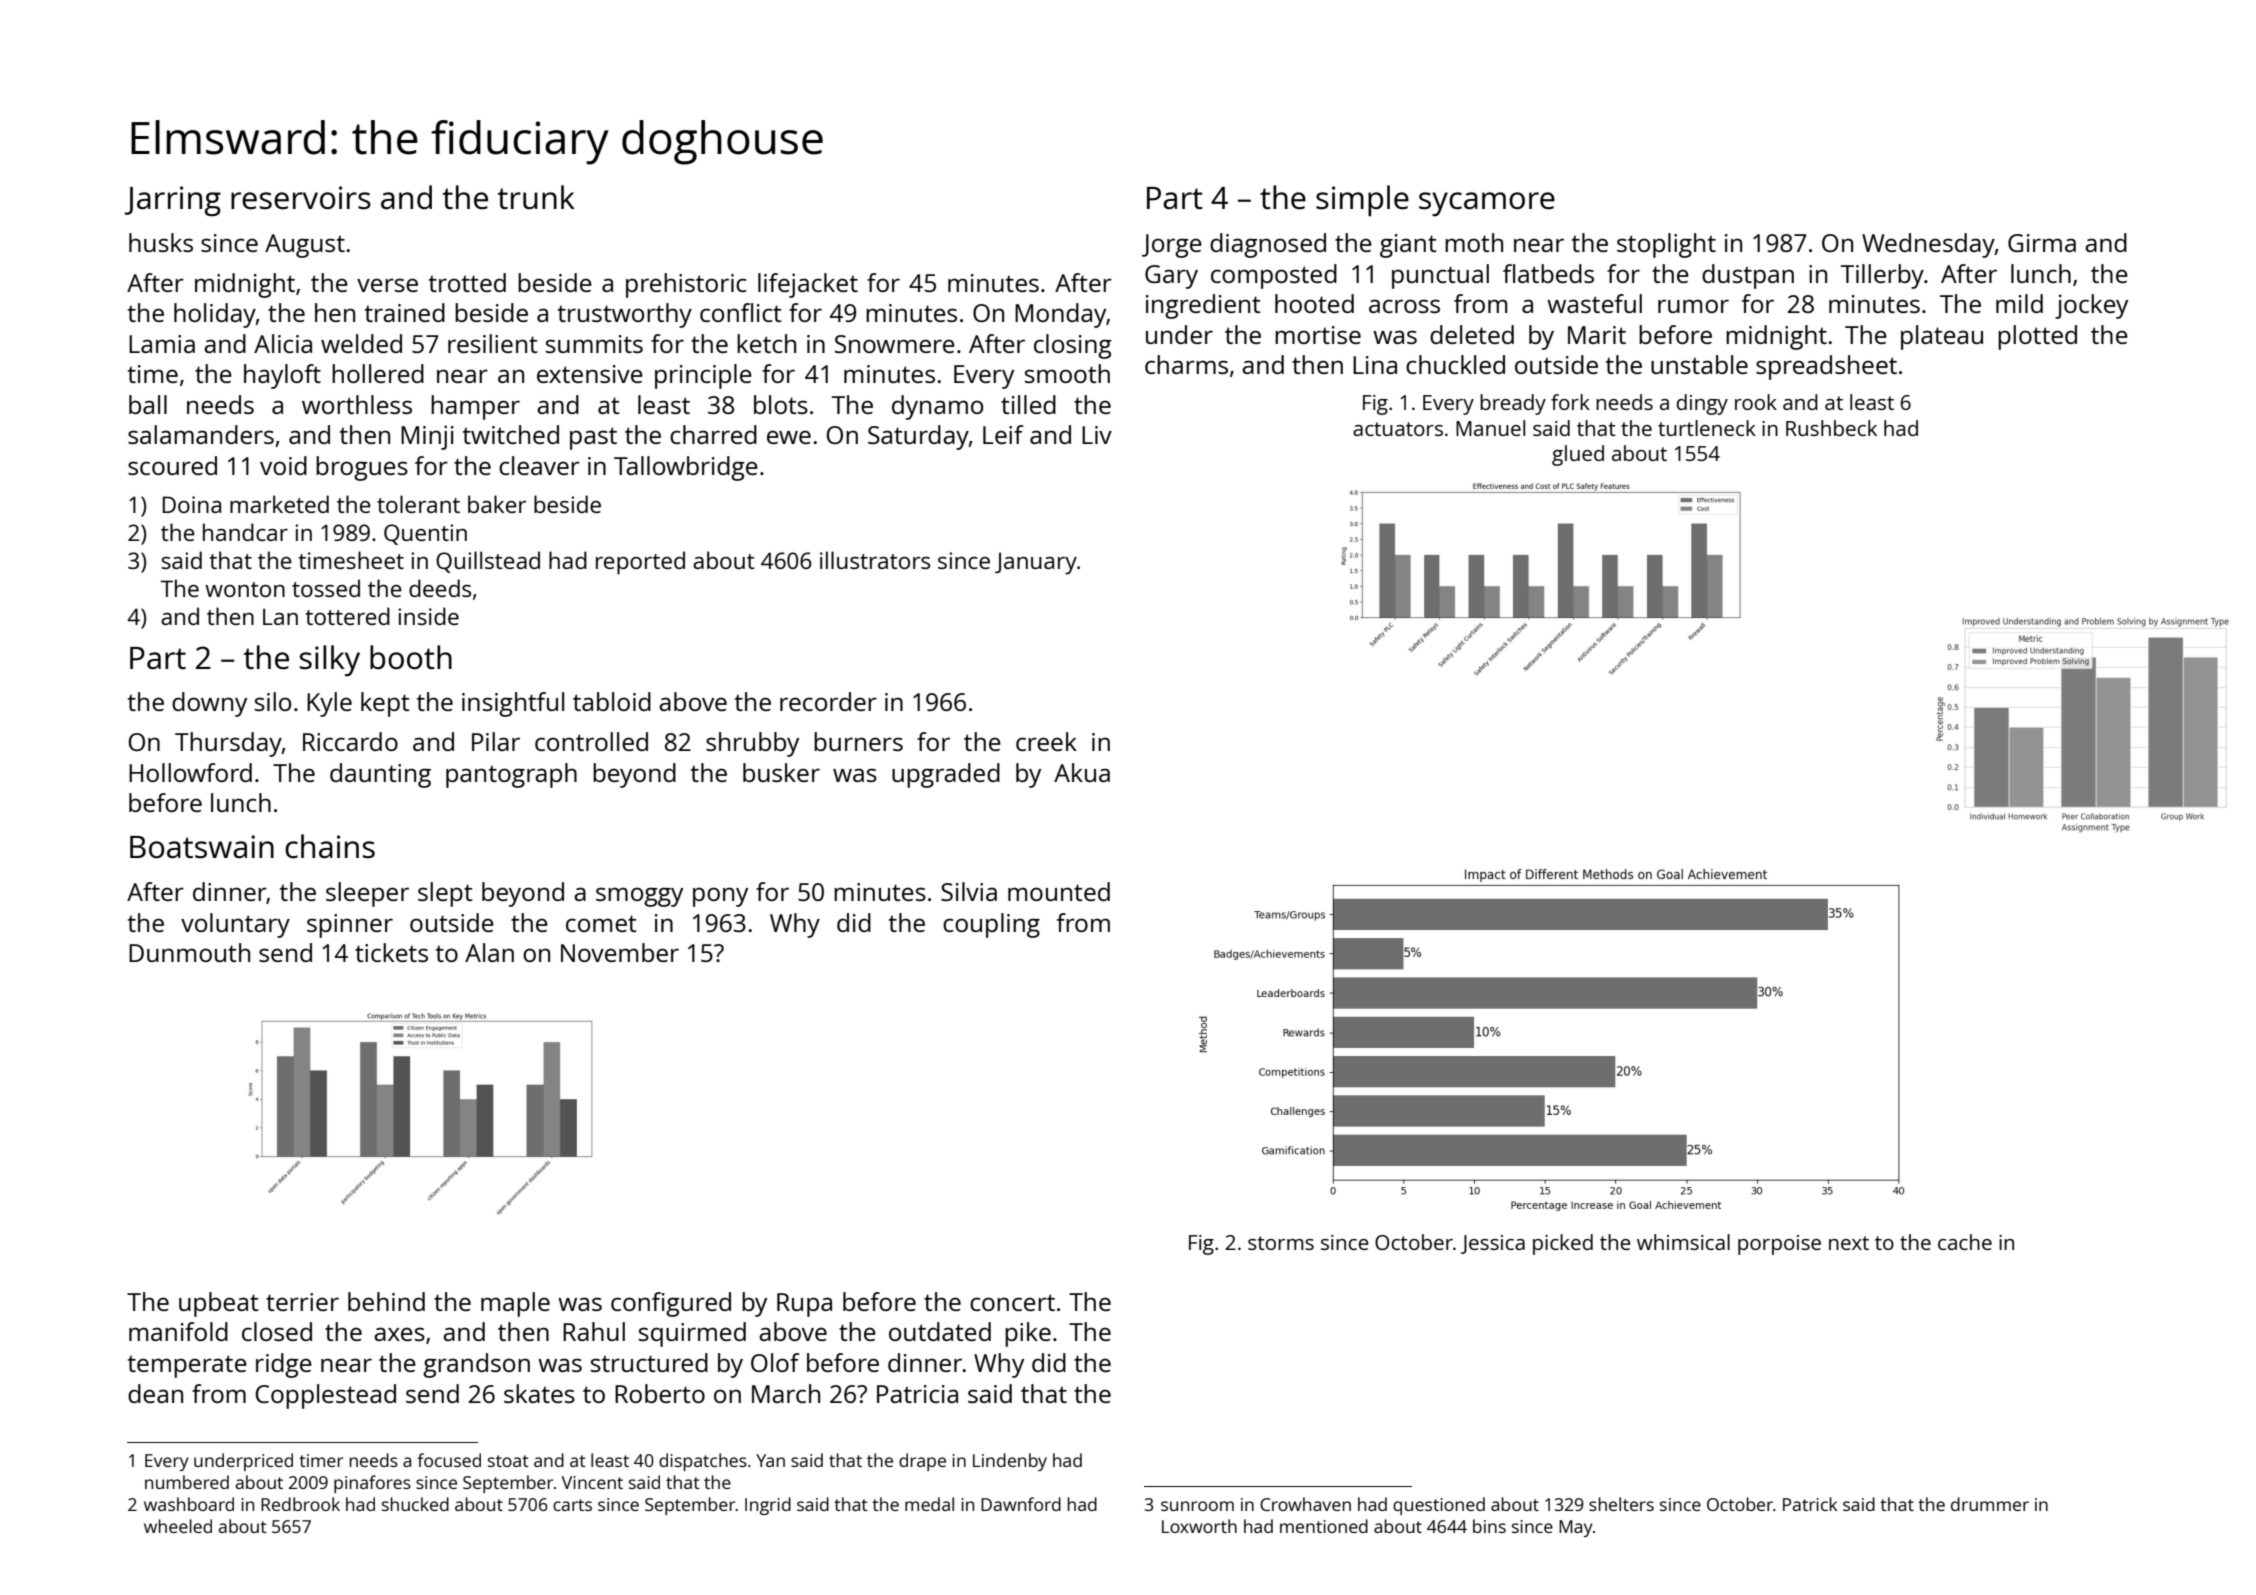  Describe the element at coordinates (161, 242) in the image. I see `husks` at that location.
